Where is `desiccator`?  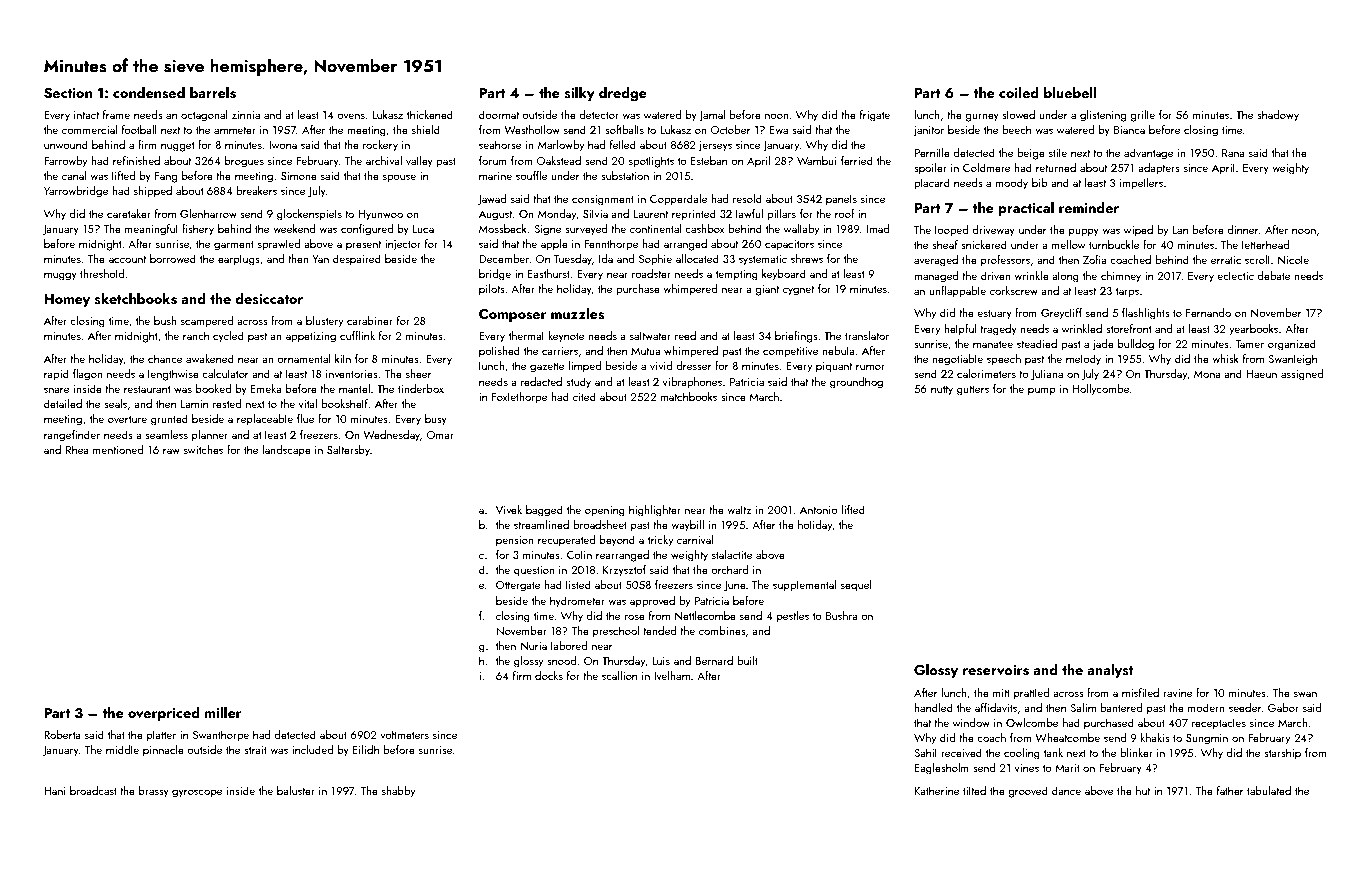 desiccator is located at coordinates (269, 298).
